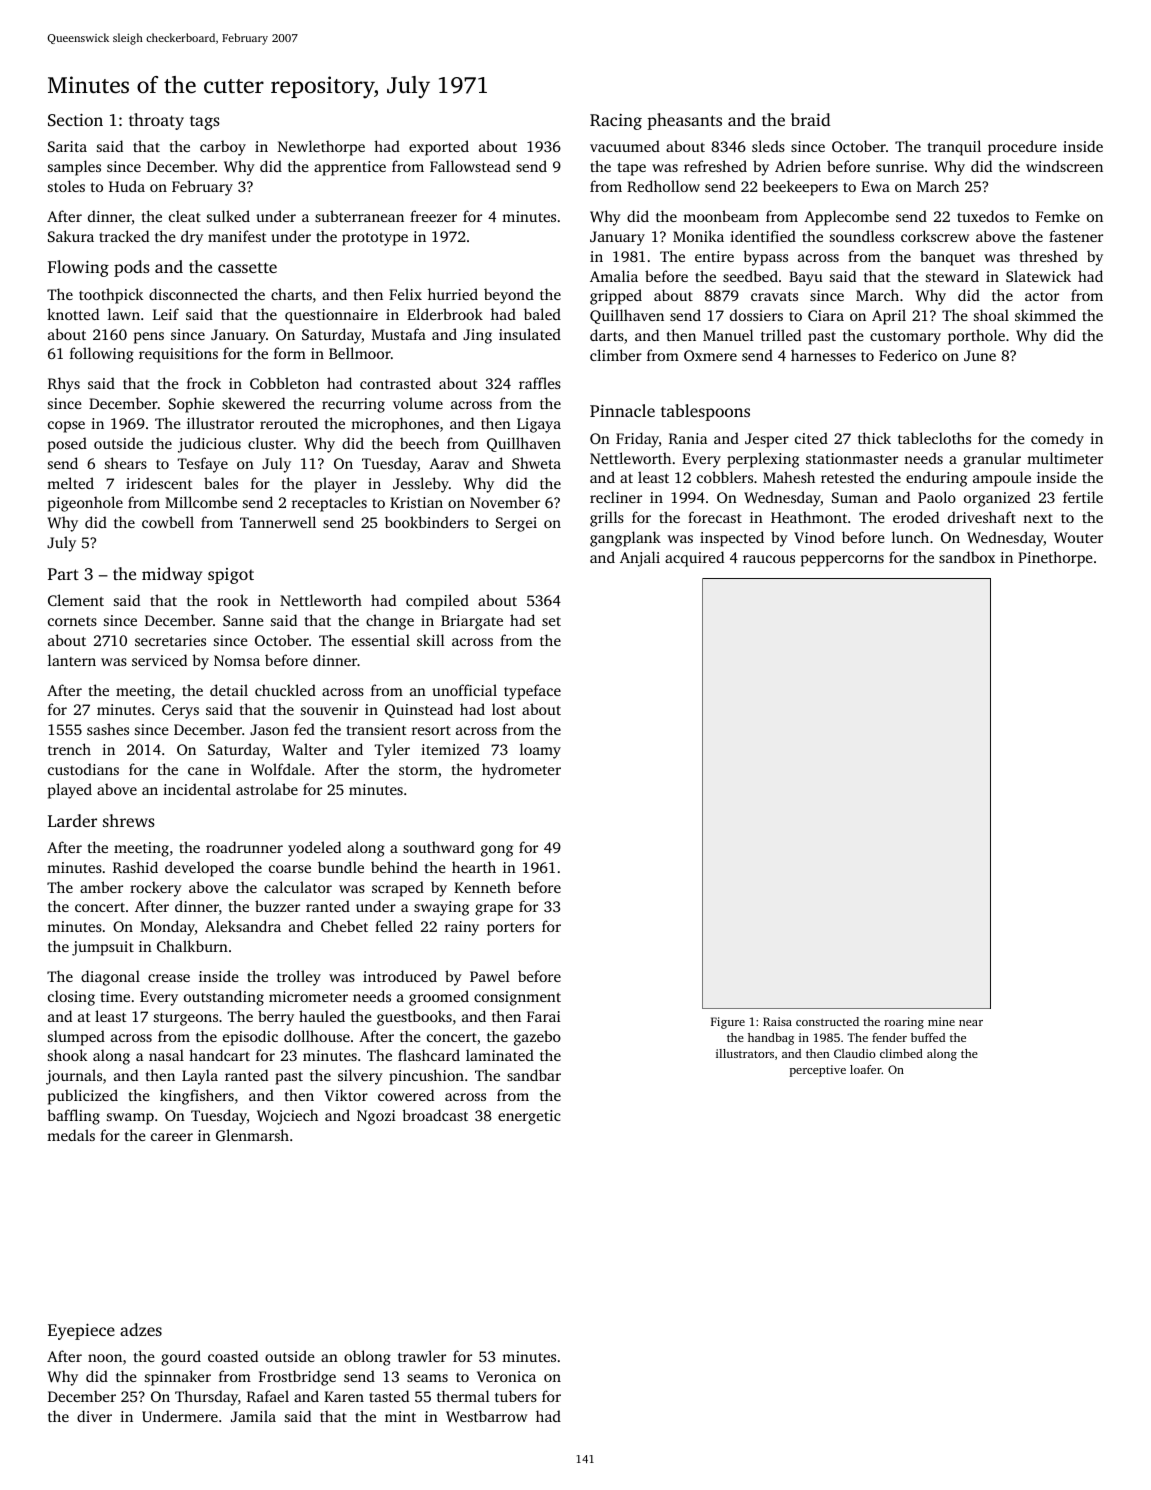  I want to click on April, so click(889, 317).
